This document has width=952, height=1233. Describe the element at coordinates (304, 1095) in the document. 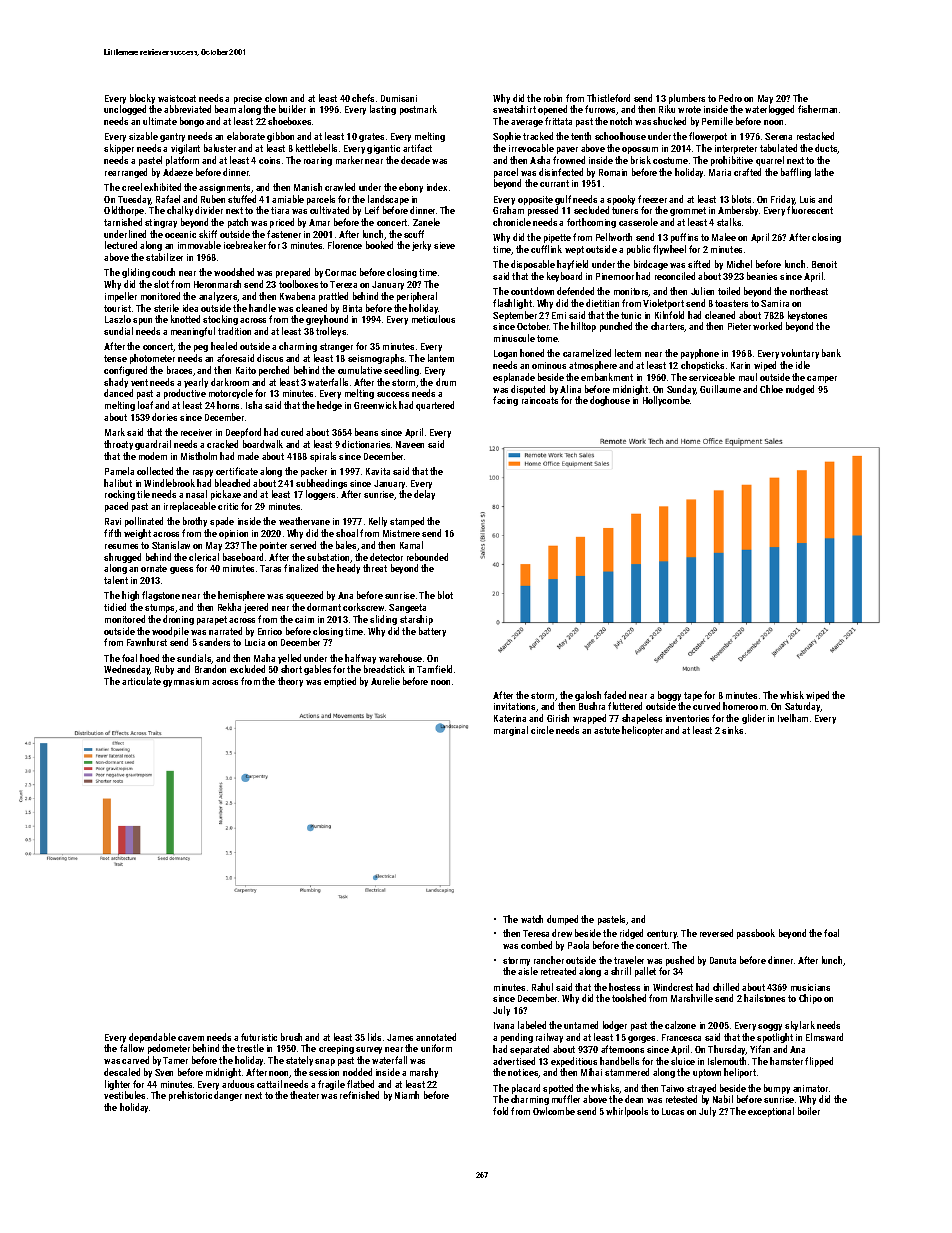

I see `theater` at that location.
